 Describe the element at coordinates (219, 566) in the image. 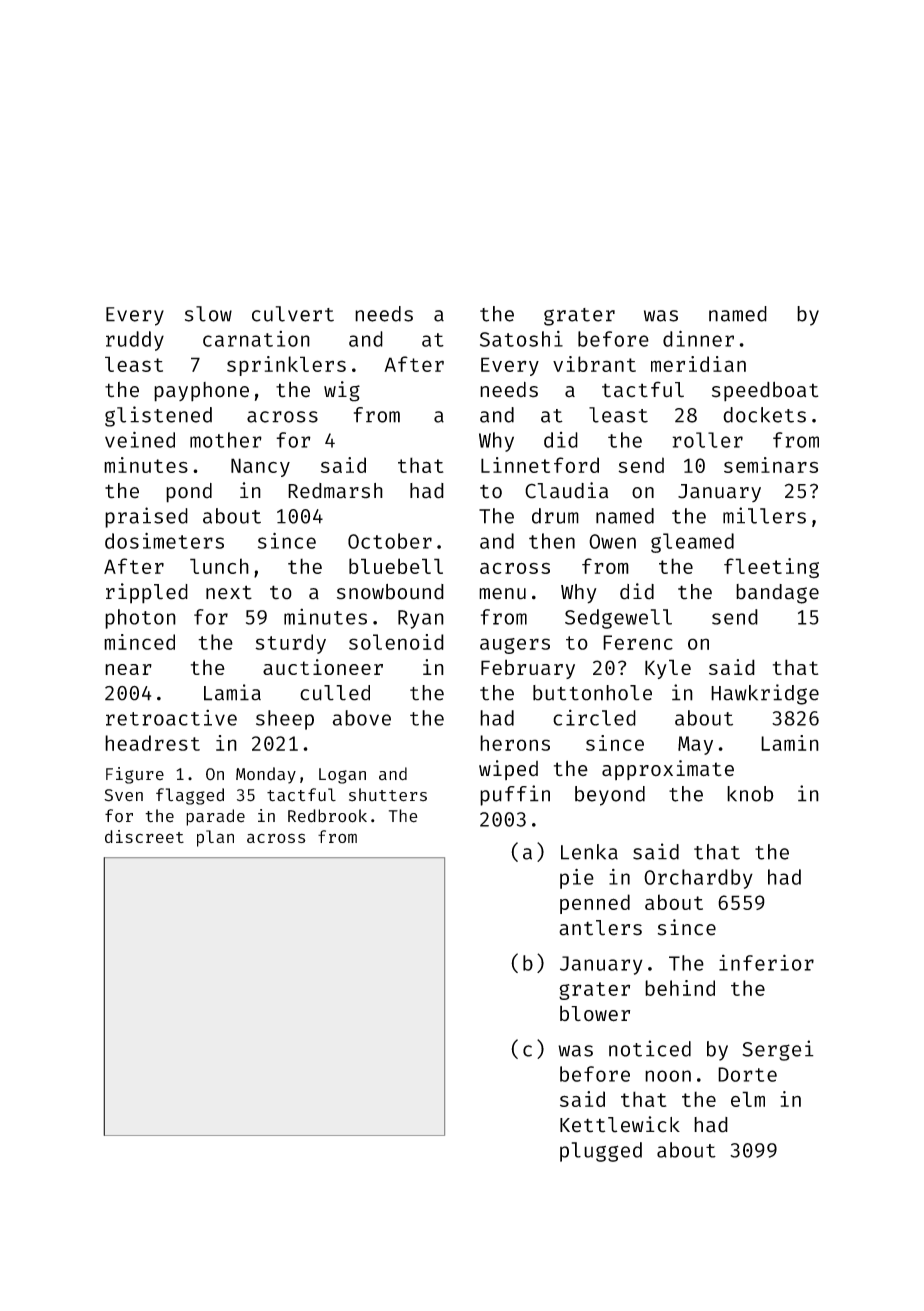

I see `lunch` at that location.
